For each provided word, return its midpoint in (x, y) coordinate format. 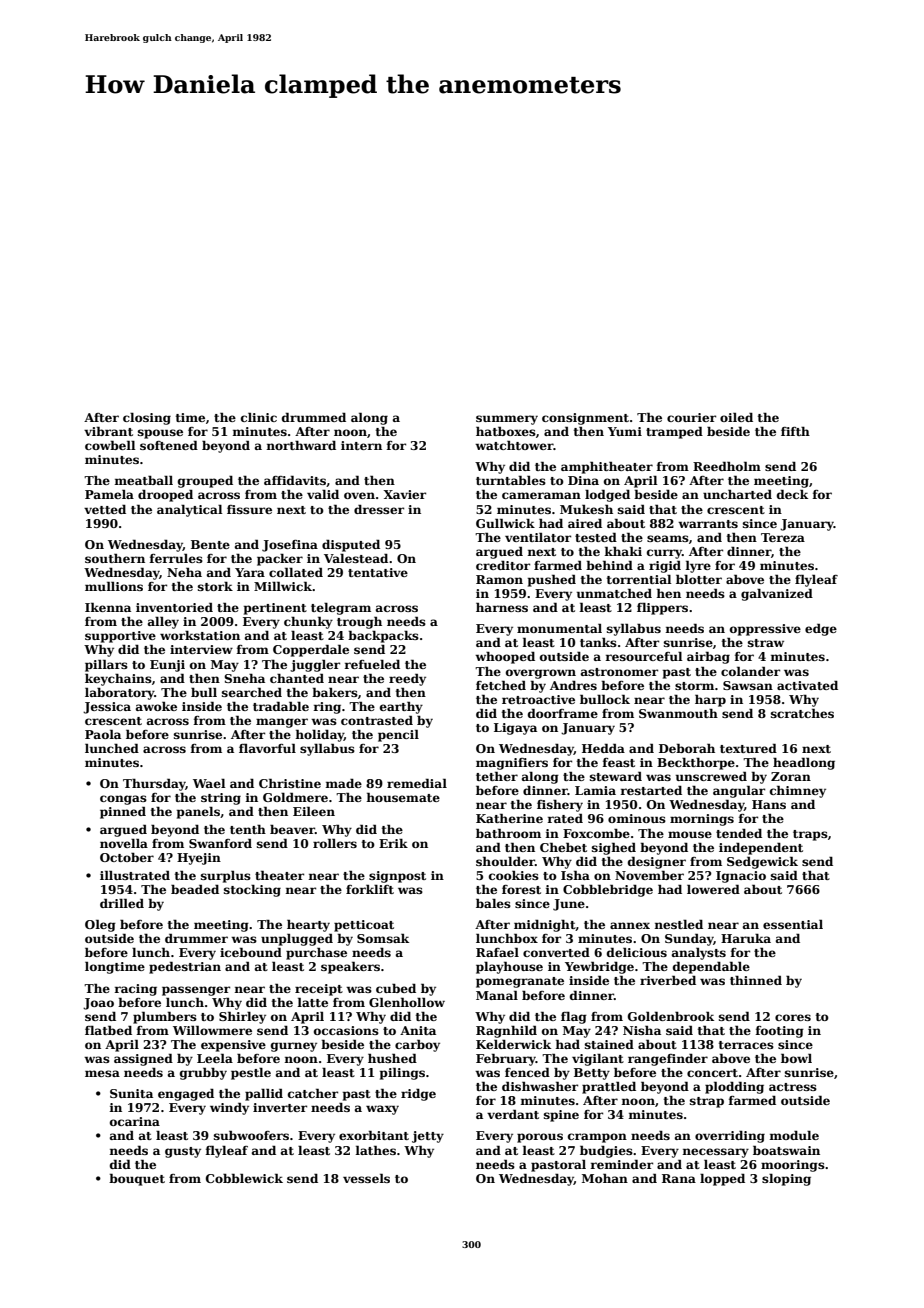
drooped (165, 495)
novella (124, 843)
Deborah (687, 748)
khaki (623, 551)
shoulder (505, 861)
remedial (417, 783)
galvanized (777, 595)
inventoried (174, 607)
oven (359, 495)
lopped (722, 1179)
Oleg (100, 925)
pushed (552, 580)
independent (761, 848)
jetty (428, 1137)
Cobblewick (244, 1178)
